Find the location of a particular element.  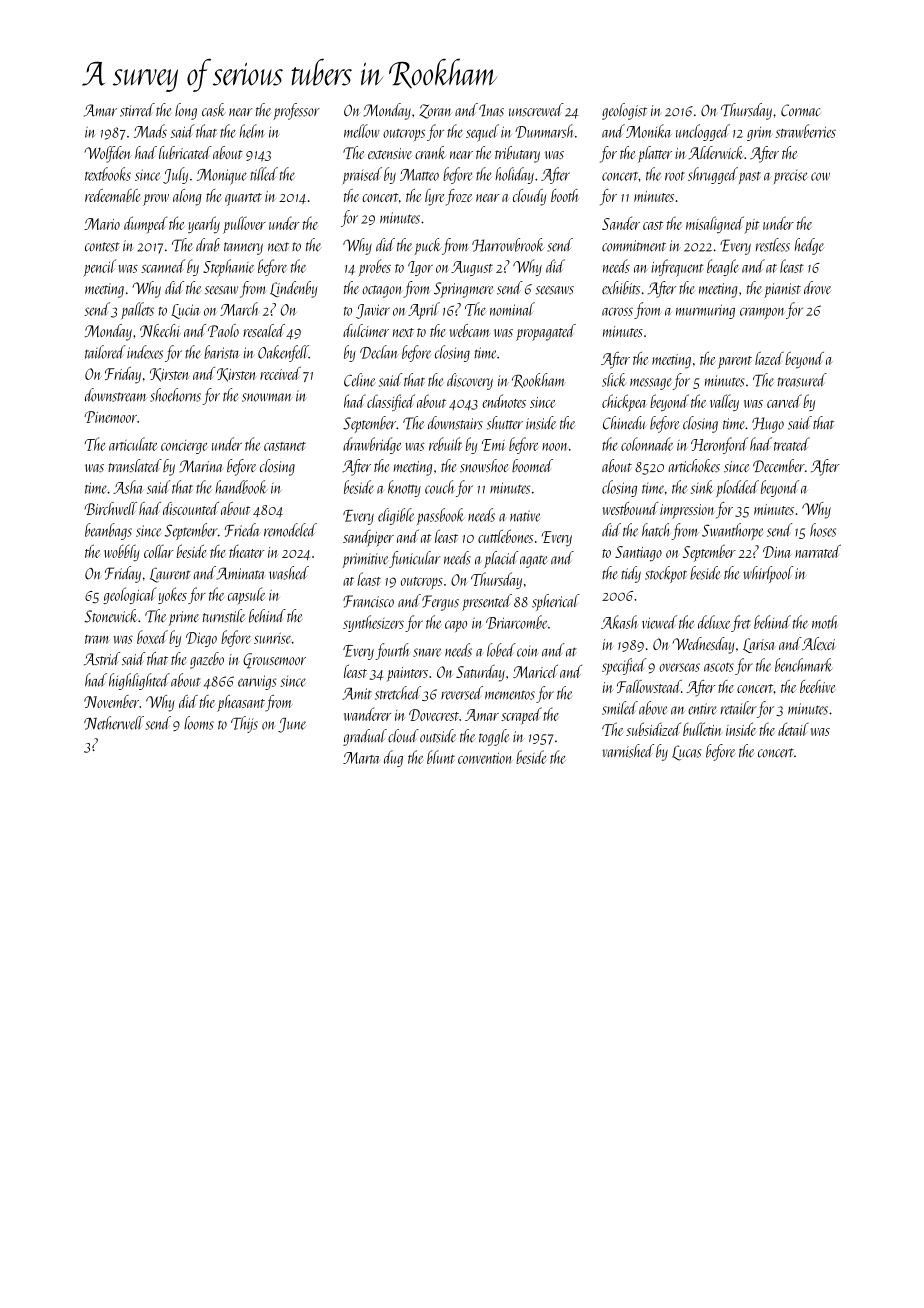

treasured is located at coordinates (802, 380).
